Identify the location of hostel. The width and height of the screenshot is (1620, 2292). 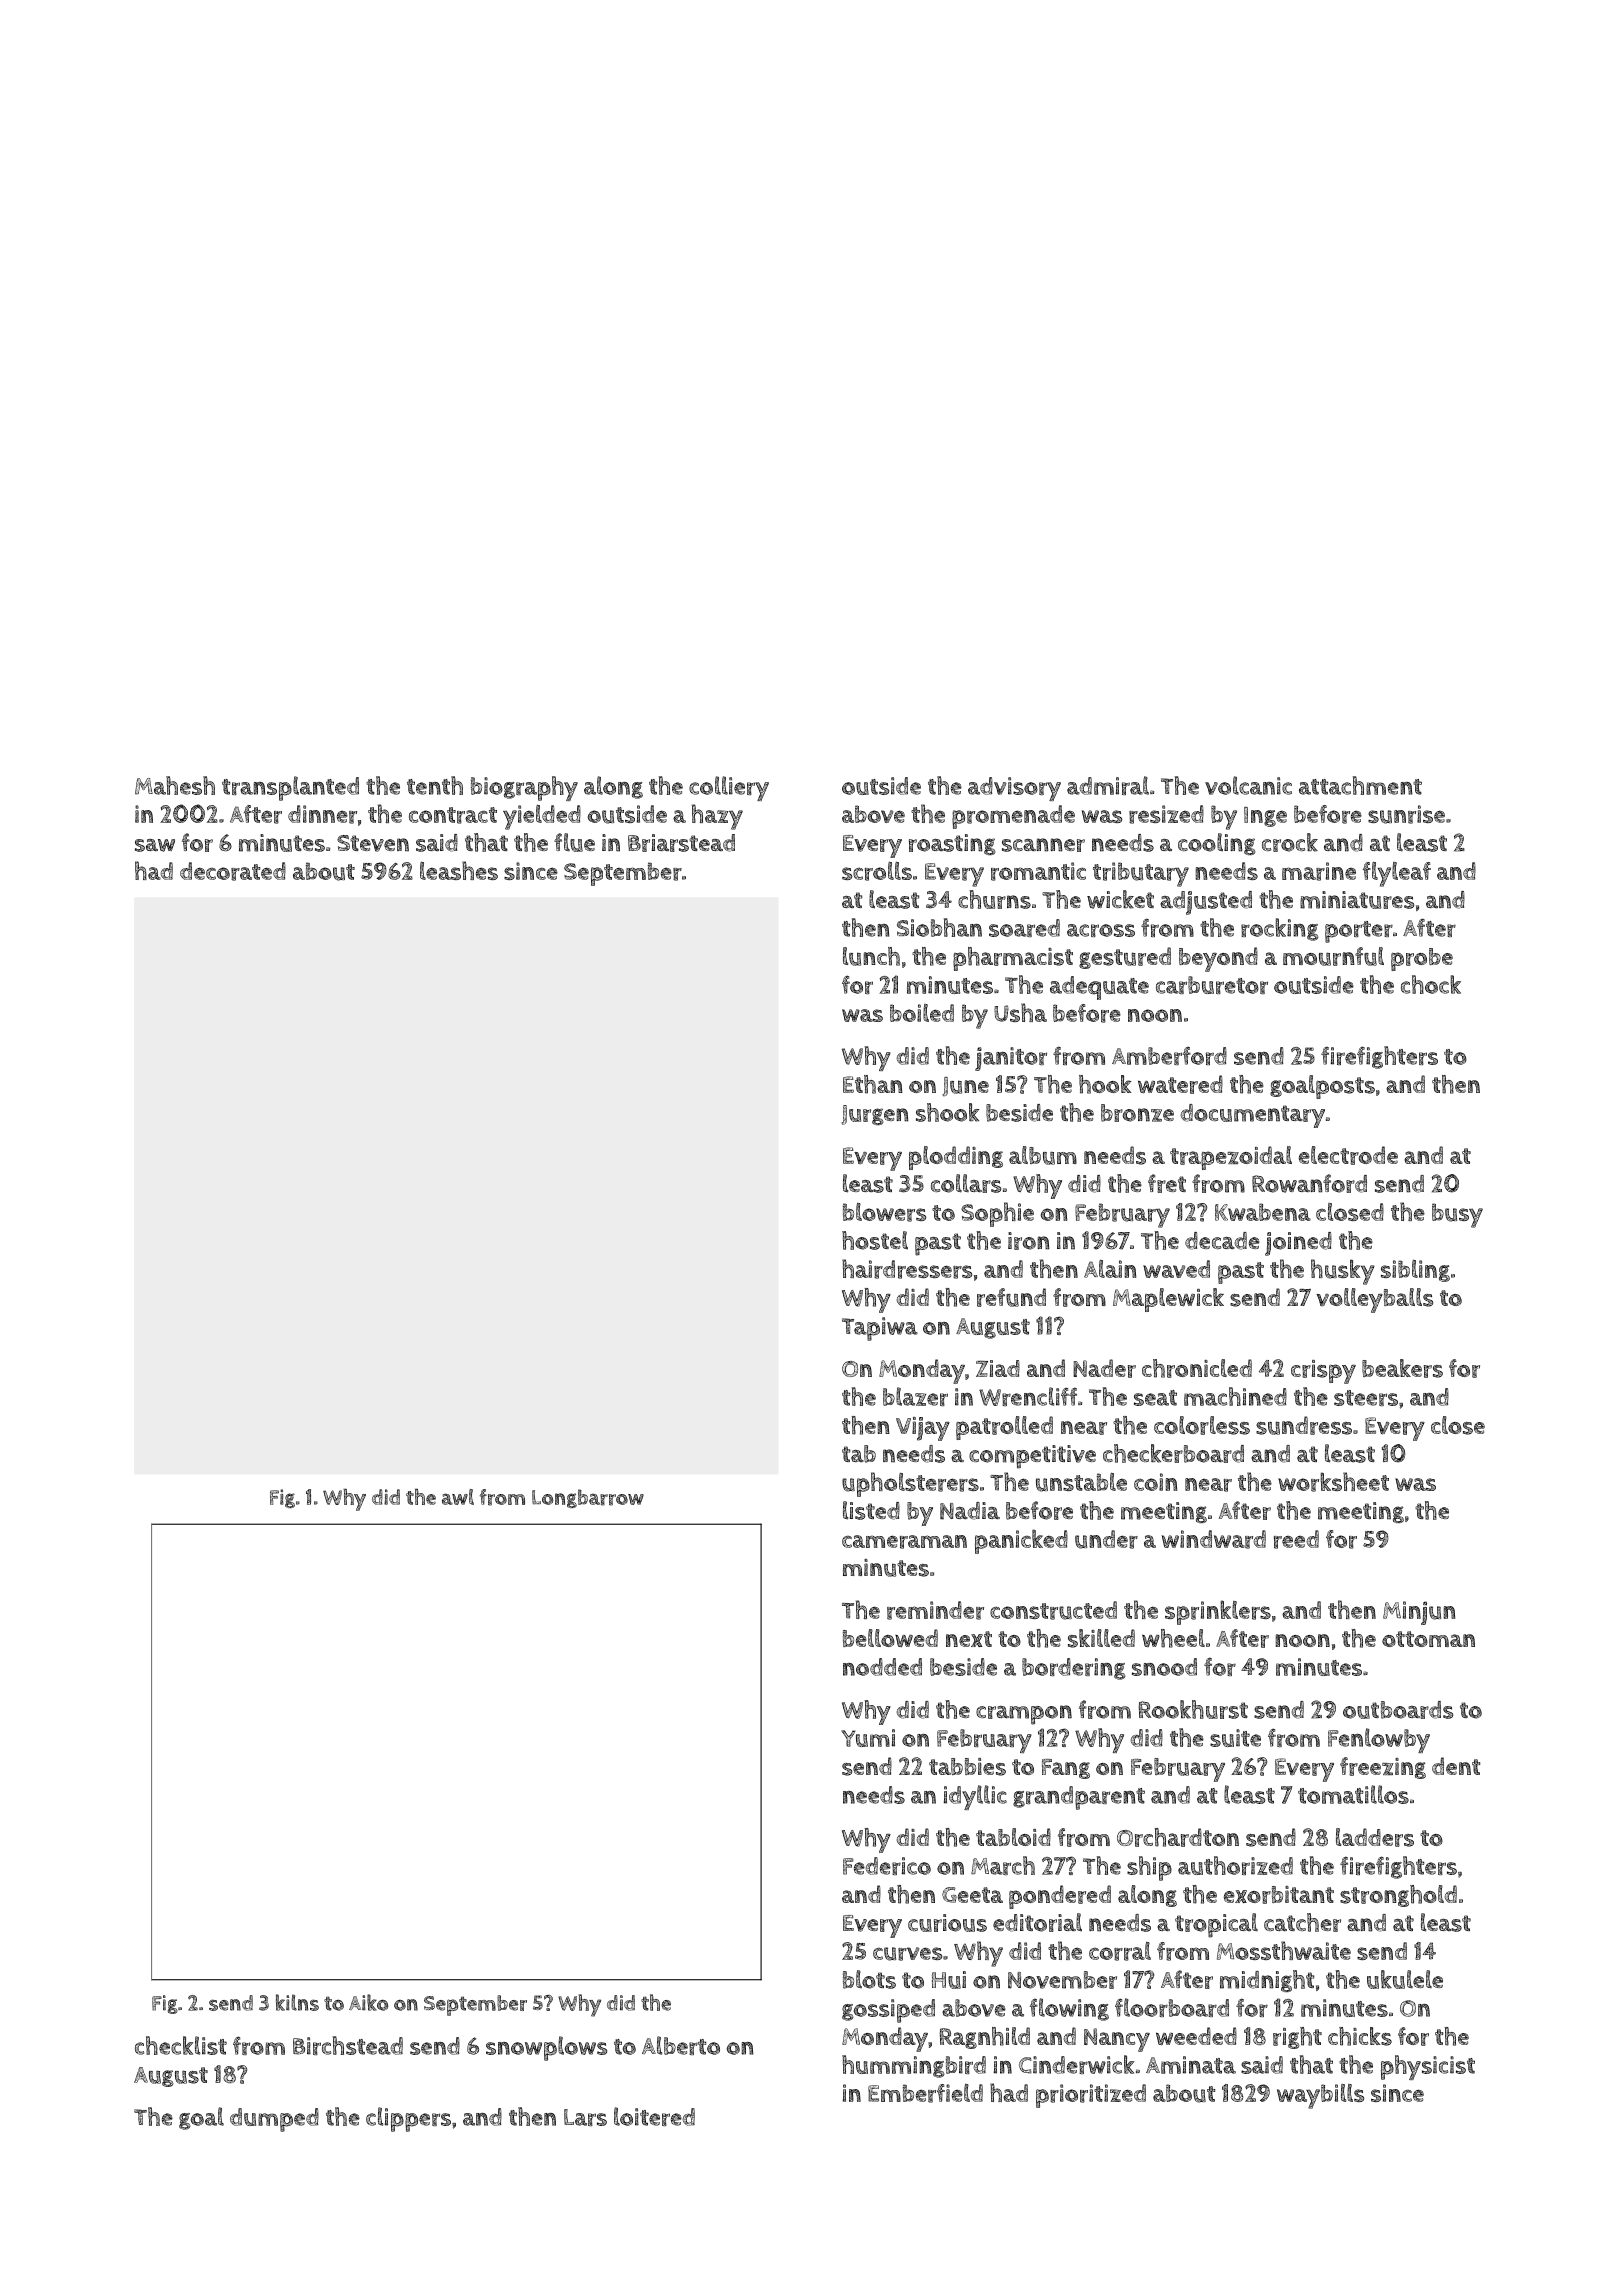
(875, 1240).
